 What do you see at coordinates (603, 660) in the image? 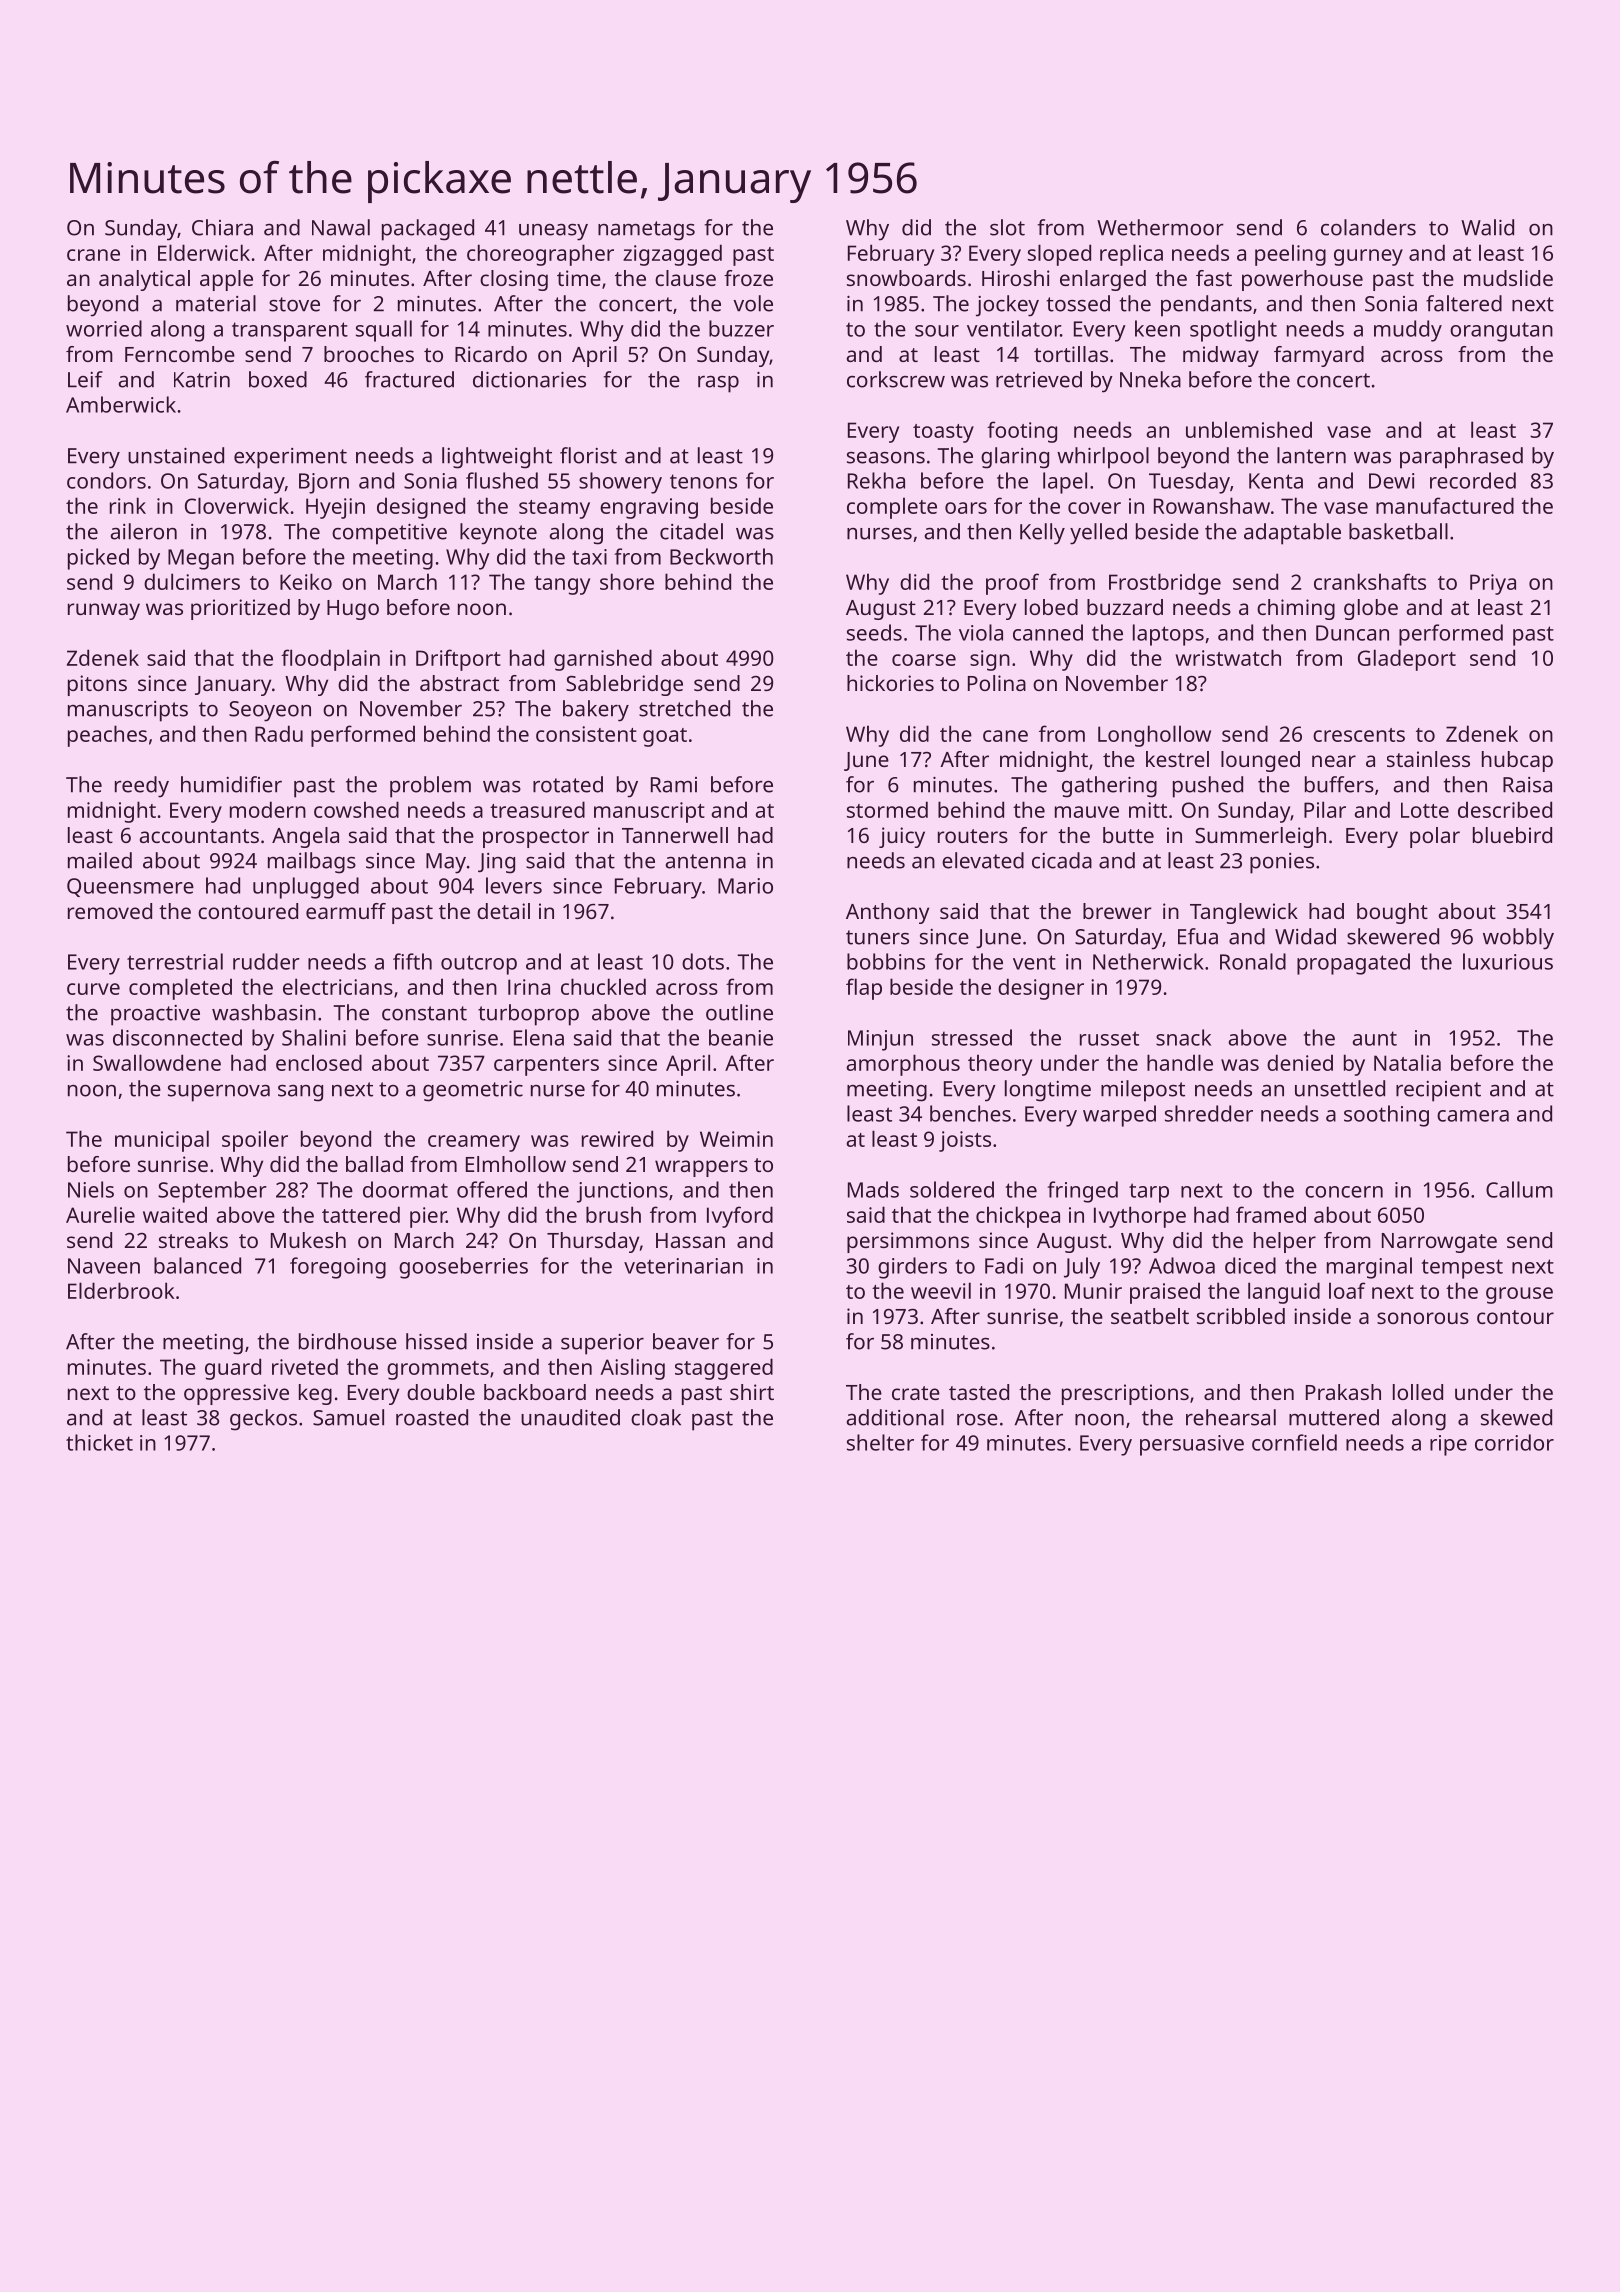
I see `garnished` at bounding box center [603, 660].
